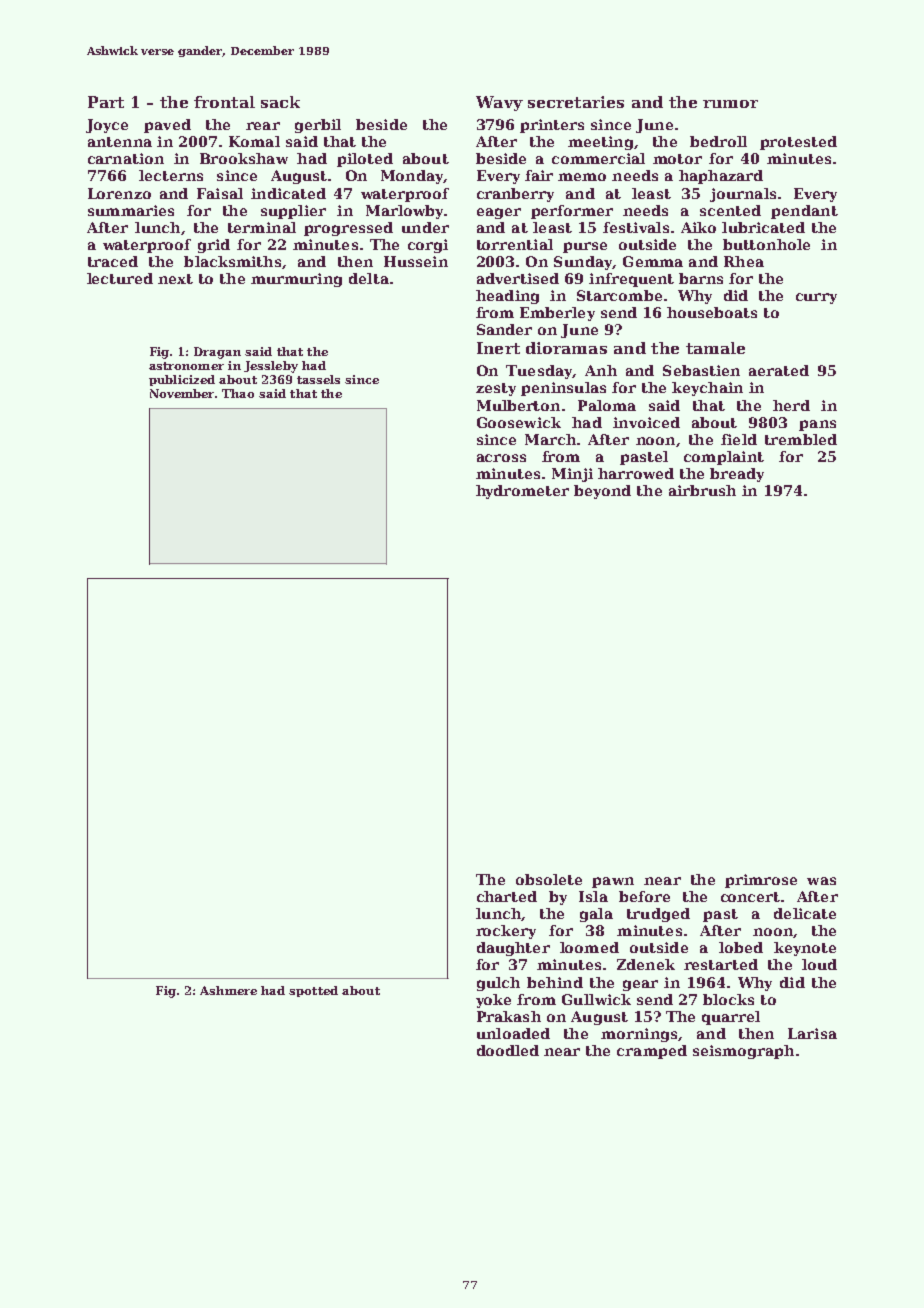 This screenshot has height=1308, width=924. I want to click on sack, so click(280, 102).
